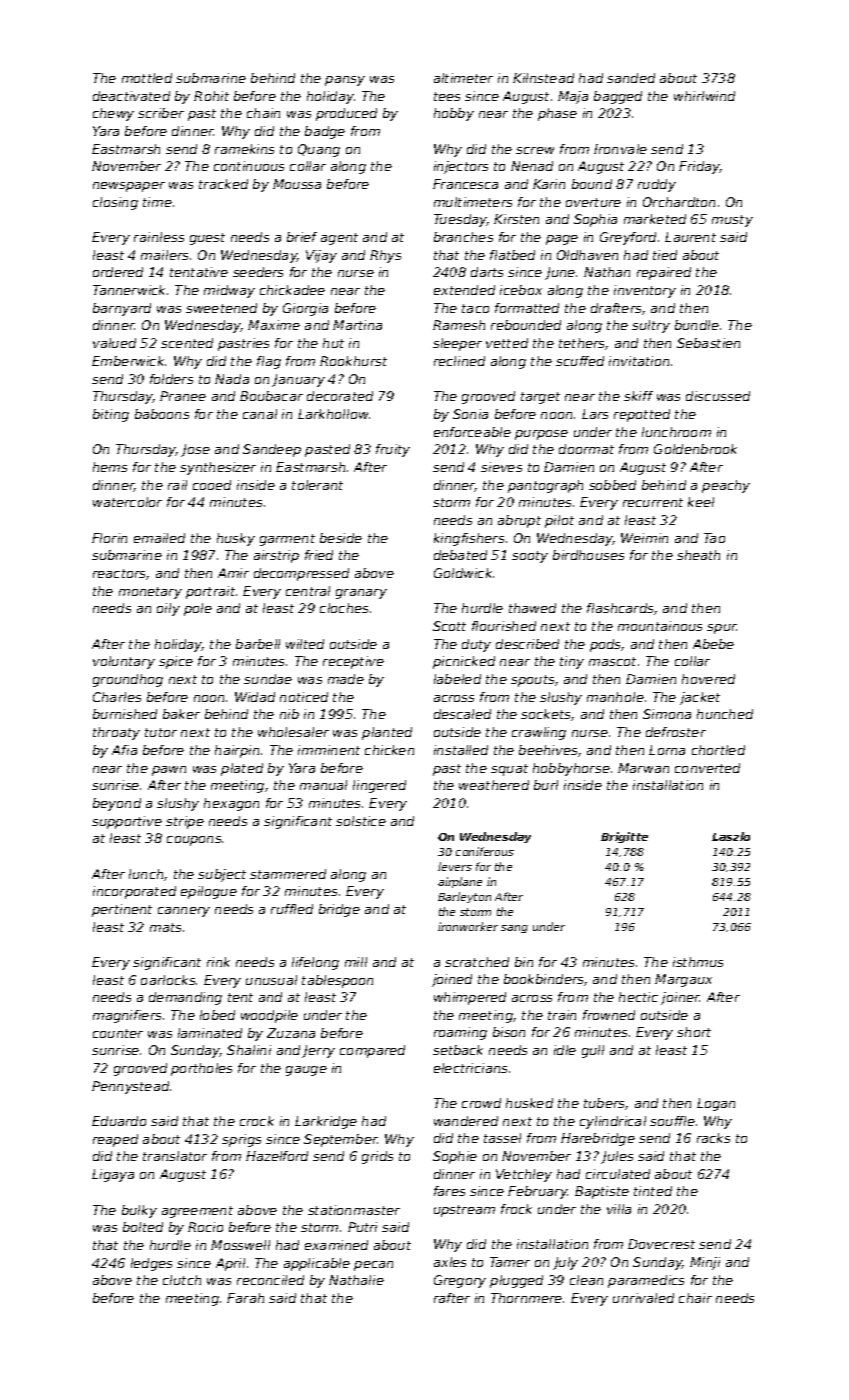 The width and height of the document is (849, 1400). What do you see at coordinates (463, 237) in the document?
I see `branches` at bounding box center [463, 237].
